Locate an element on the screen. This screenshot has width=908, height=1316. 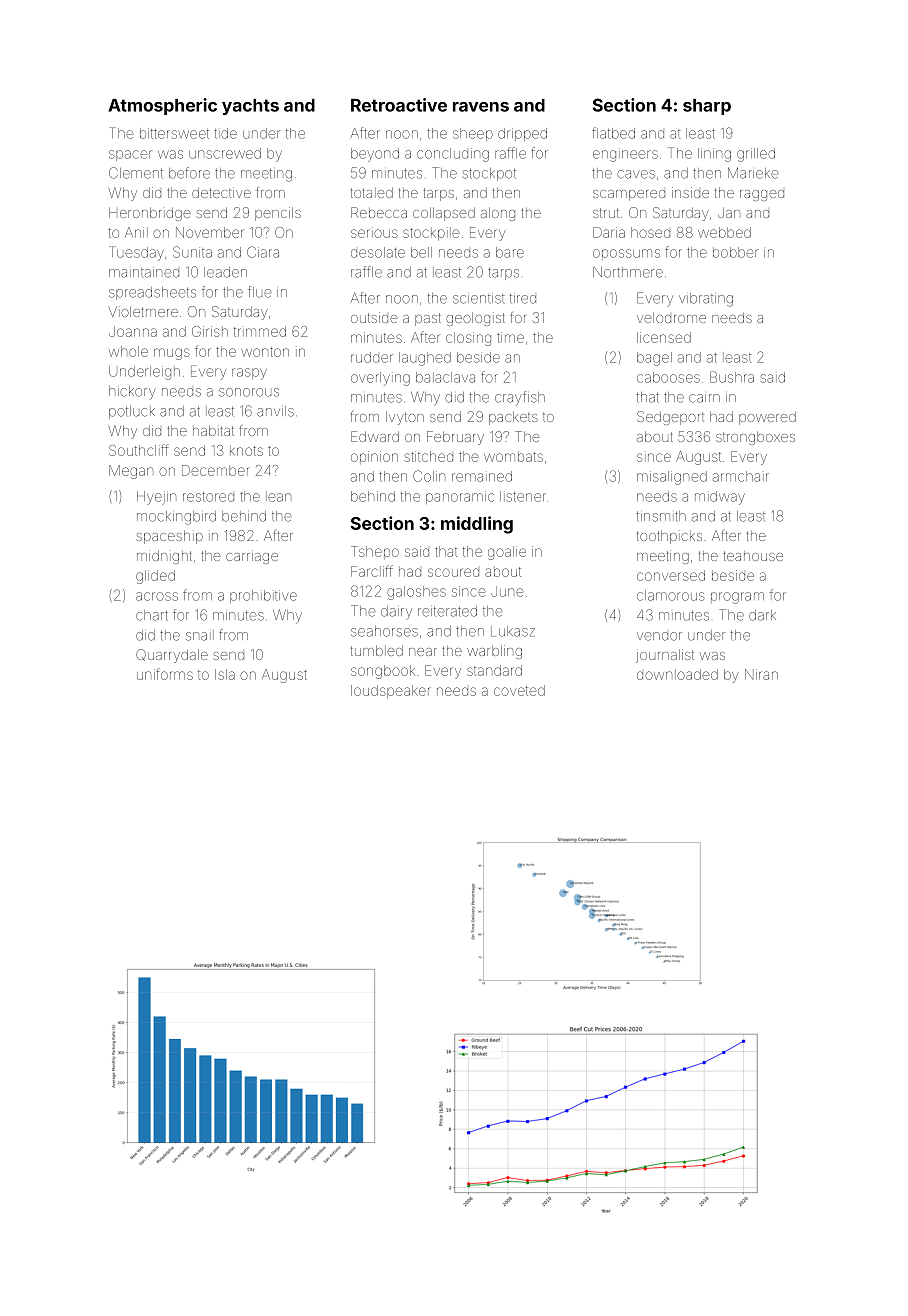
laughed is located at coordinates (425, 359).
